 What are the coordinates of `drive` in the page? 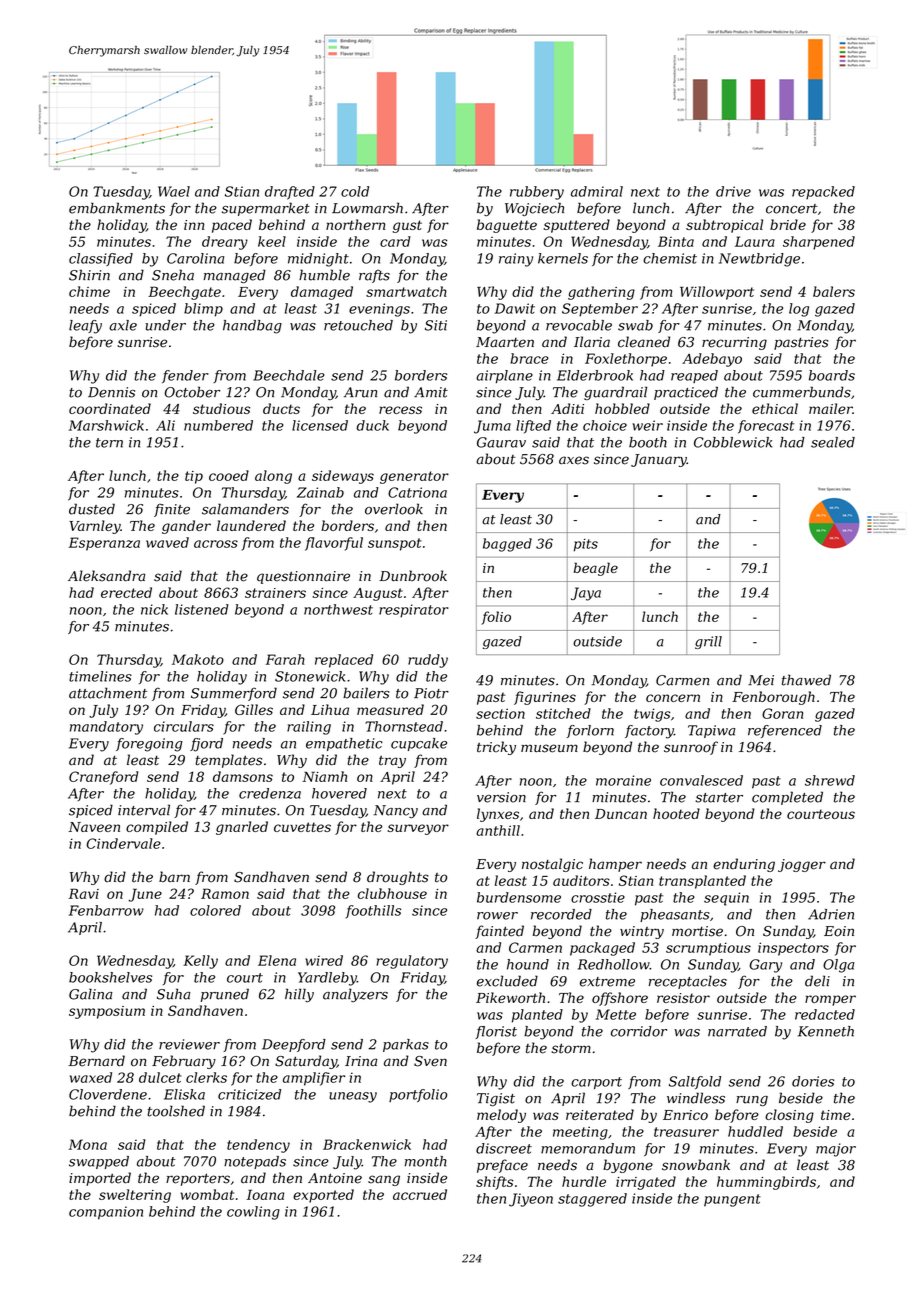 It's located at (733, 191).
